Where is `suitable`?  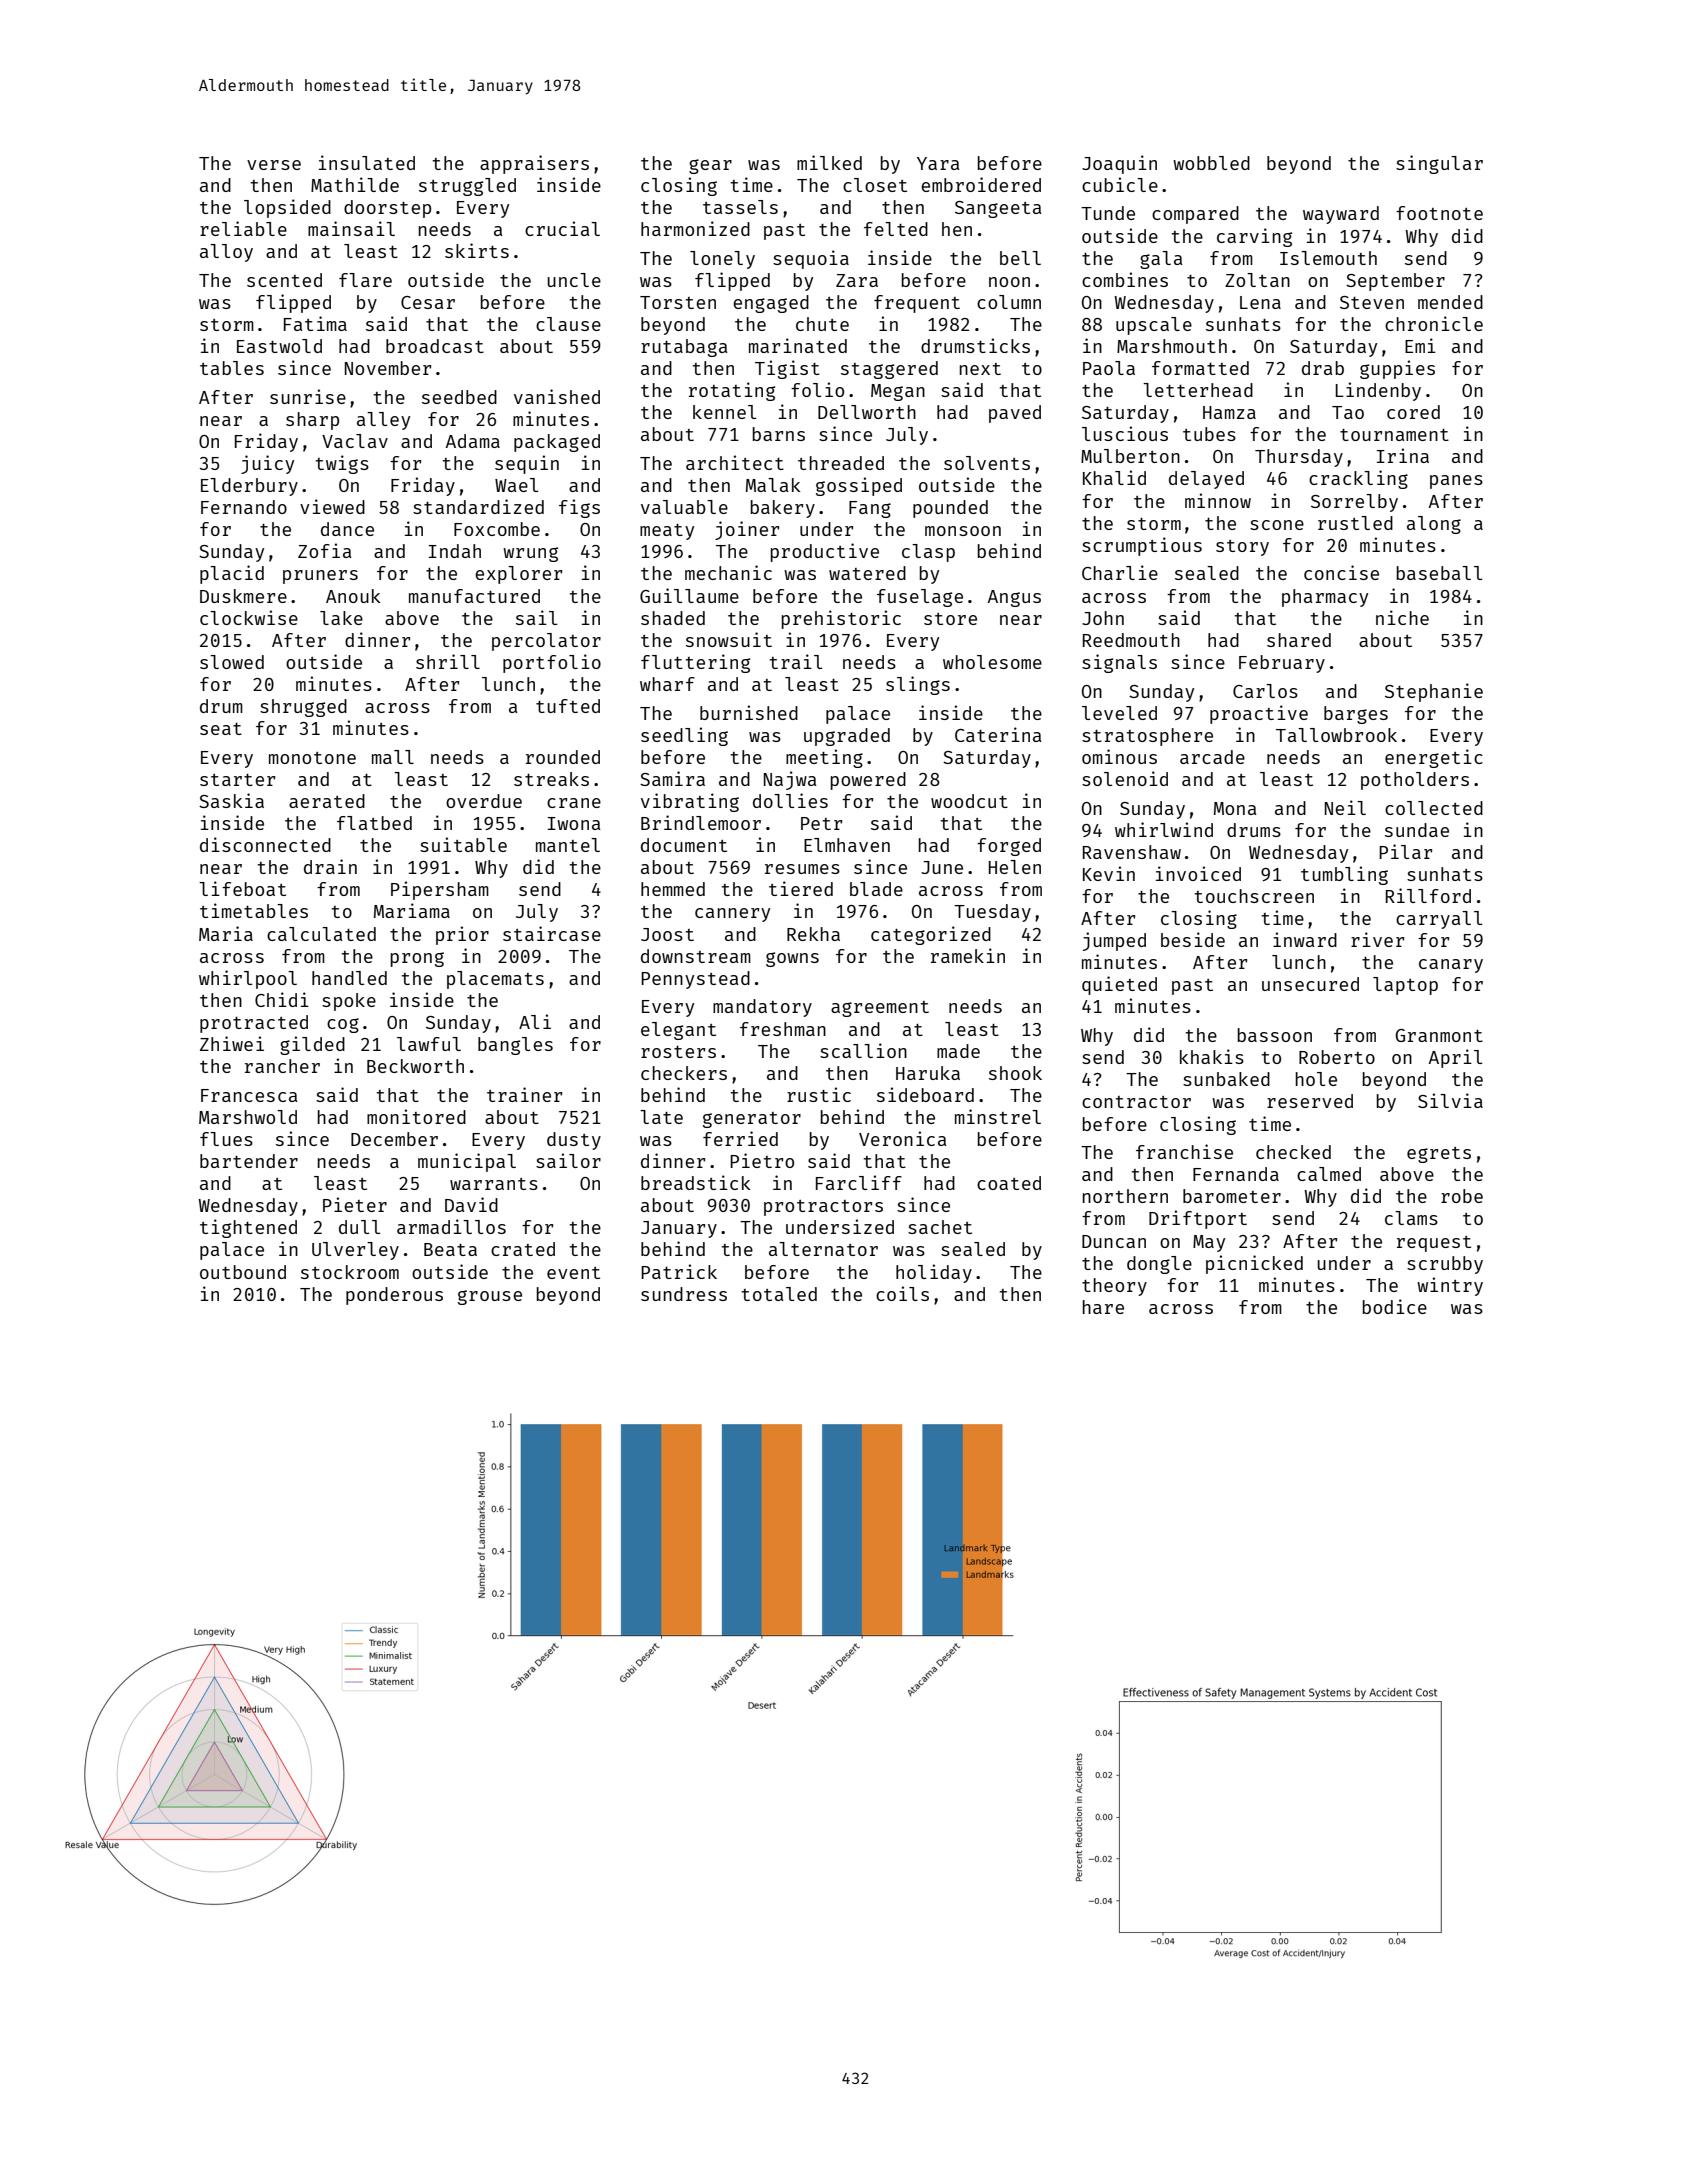 suitable is located at coordinates (463, 844).
